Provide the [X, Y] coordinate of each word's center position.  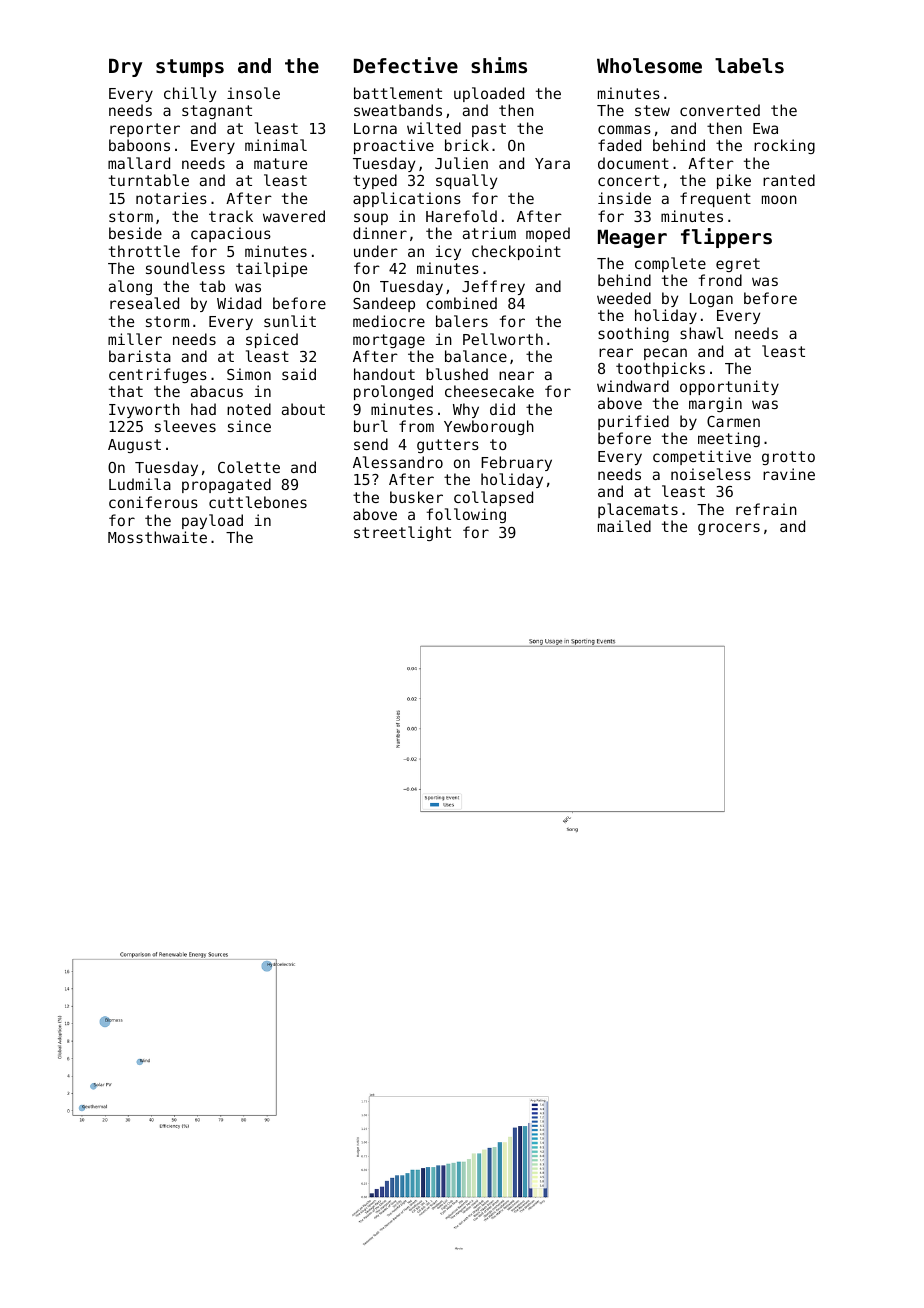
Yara [552, 163]
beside [135, 233]
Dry [125, 67]
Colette [249, 467]
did [502, 409]
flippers [726, 238]
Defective [406, 65]
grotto [788, 458]
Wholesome [649, 66]
